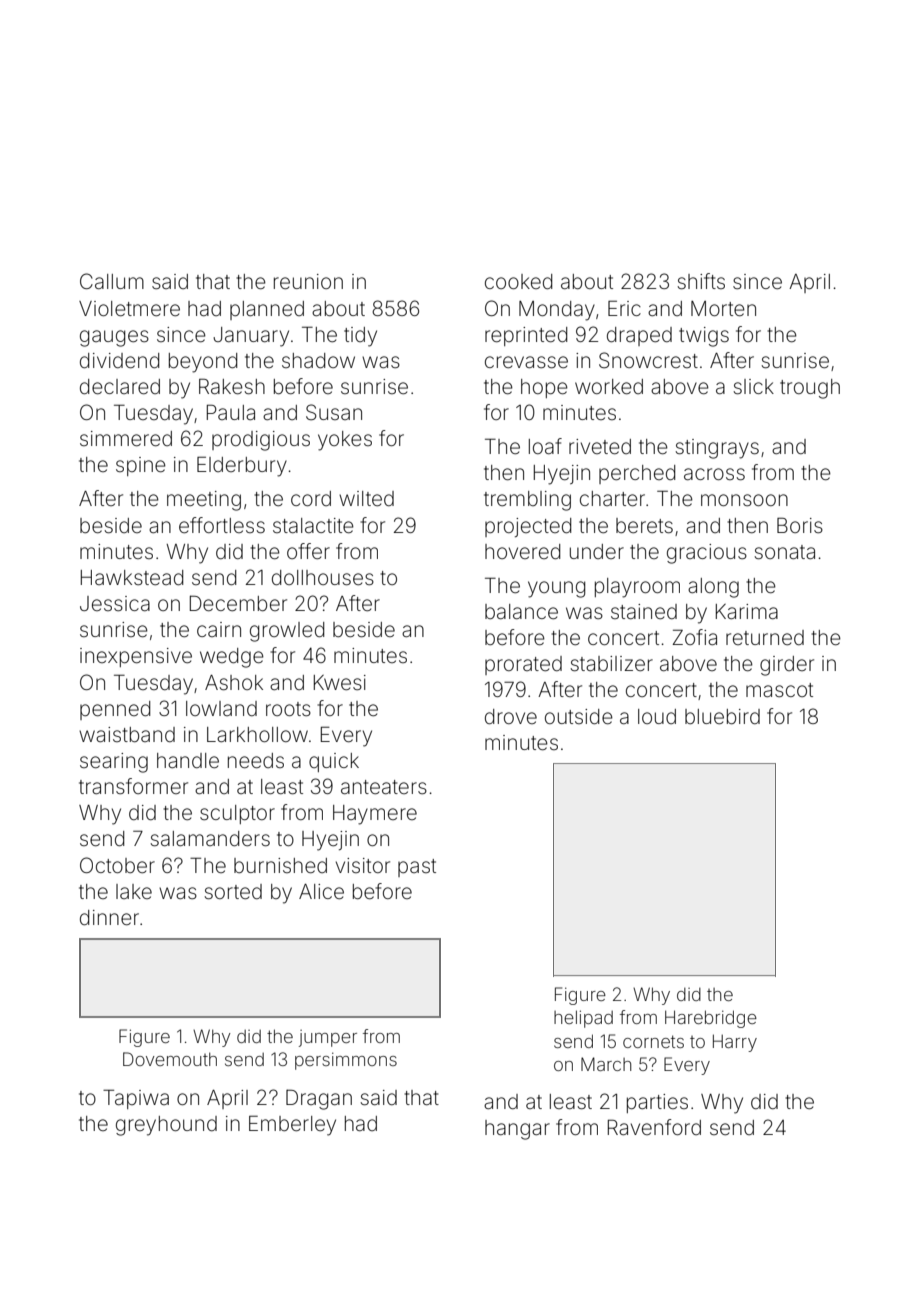  What do you see at coordinates (112, 281) in the screenshot?
I see `Callum` at bounding box center [112, 281].
